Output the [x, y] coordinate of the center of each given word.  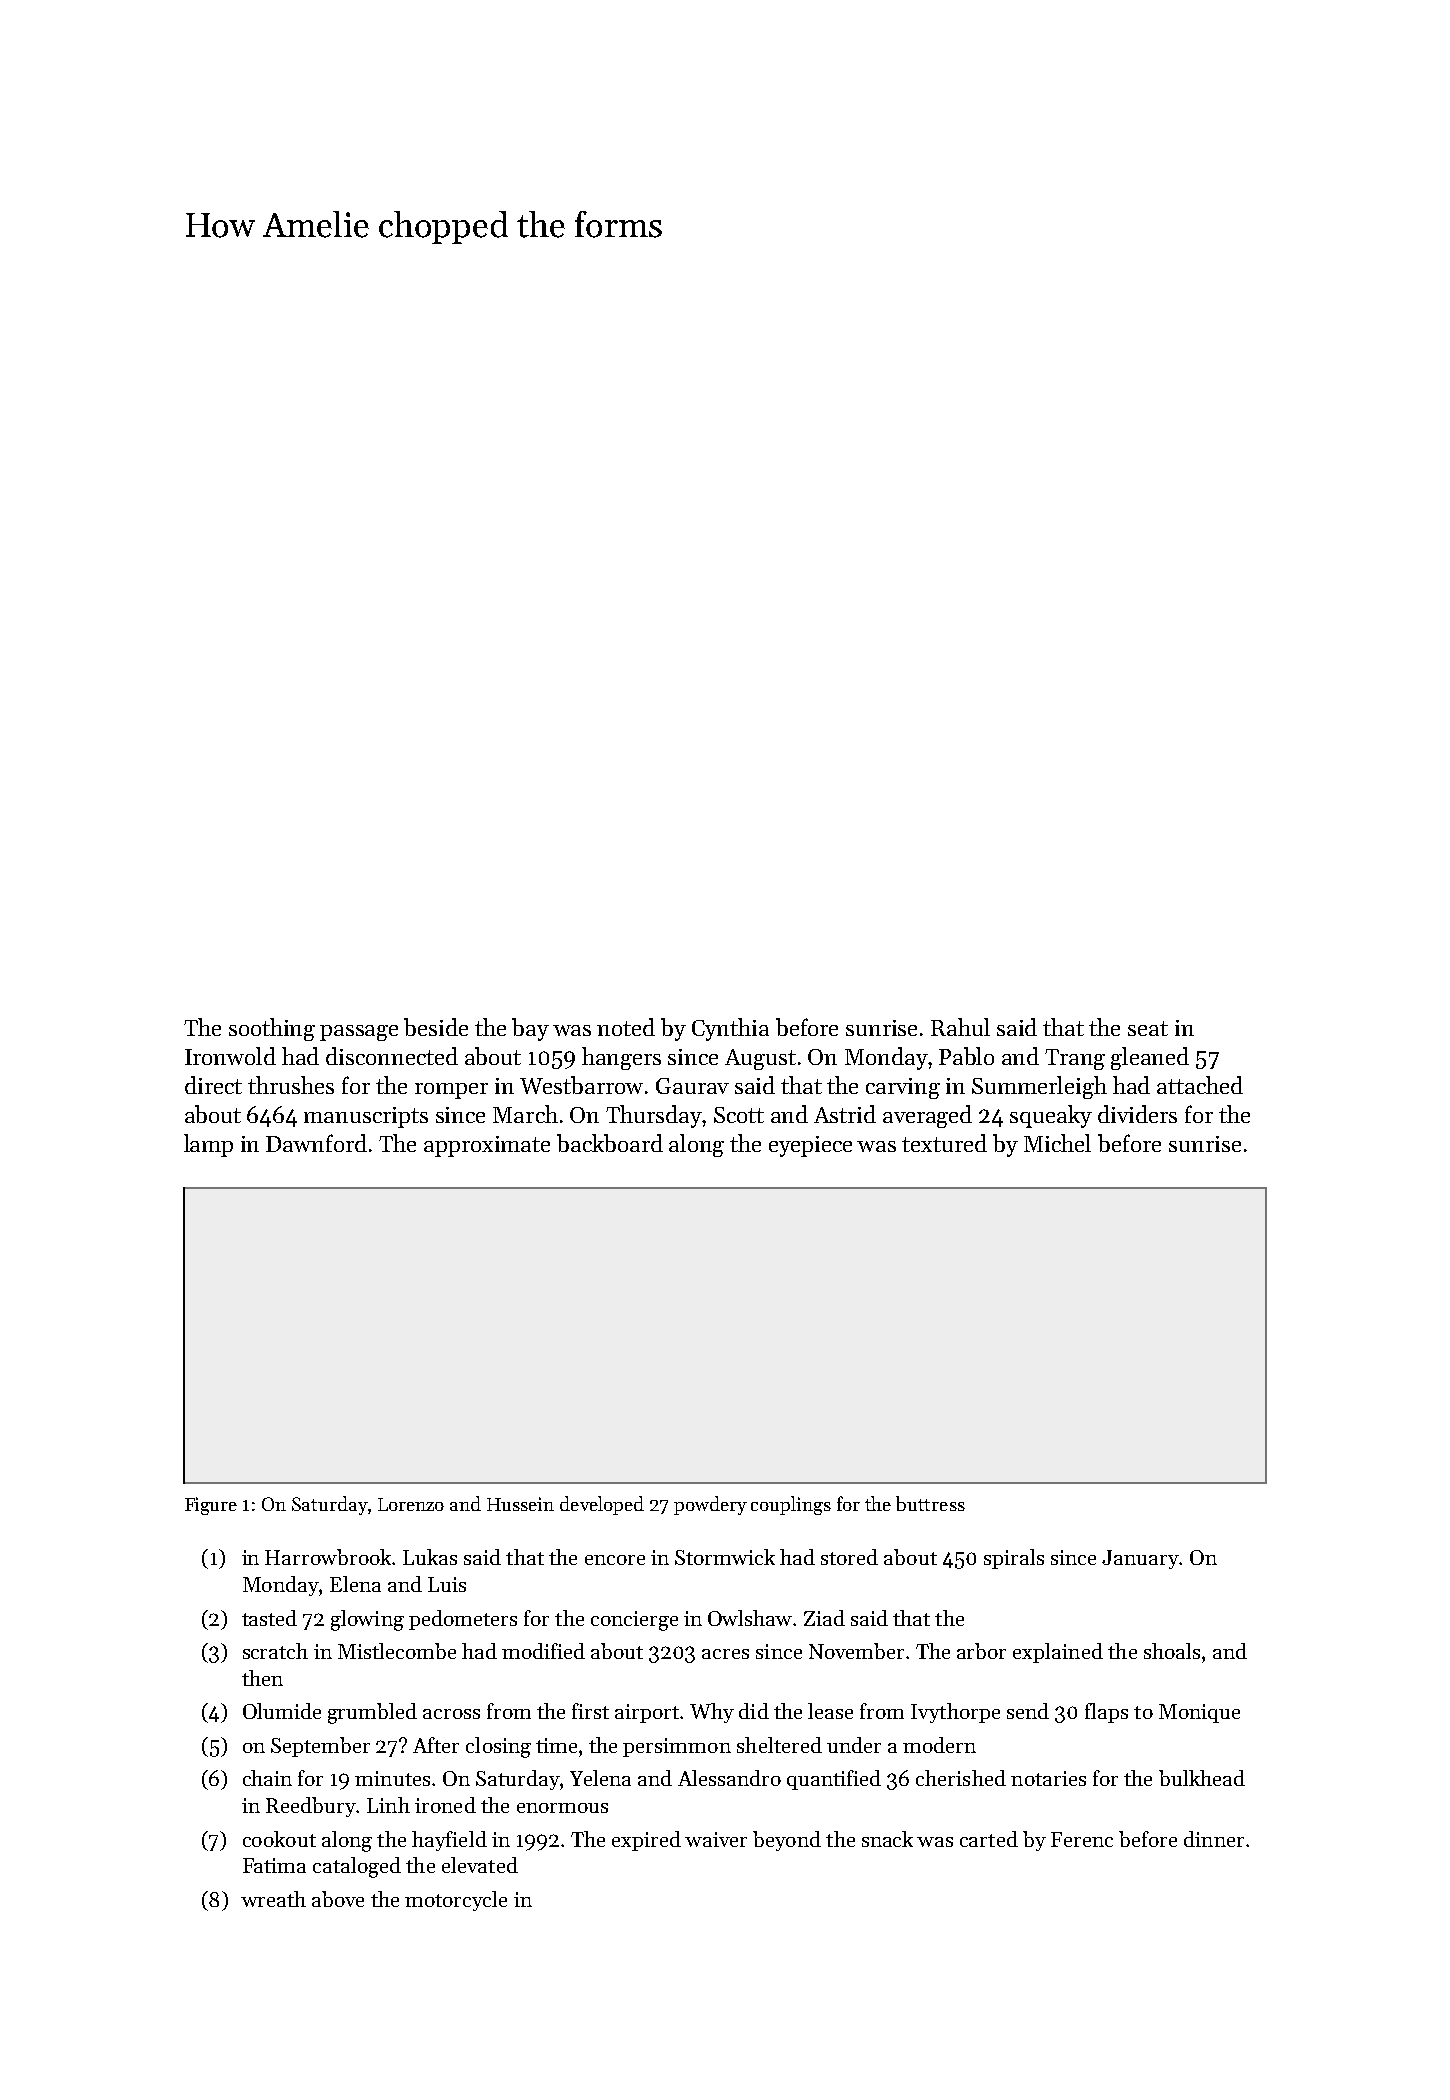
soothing [272, 1029]
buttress [930, 1503]
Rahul [960, 1027]
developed [602, 1505]
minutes [392, 1778]
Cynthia [730, 1029]
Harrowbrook [328, 1557]
